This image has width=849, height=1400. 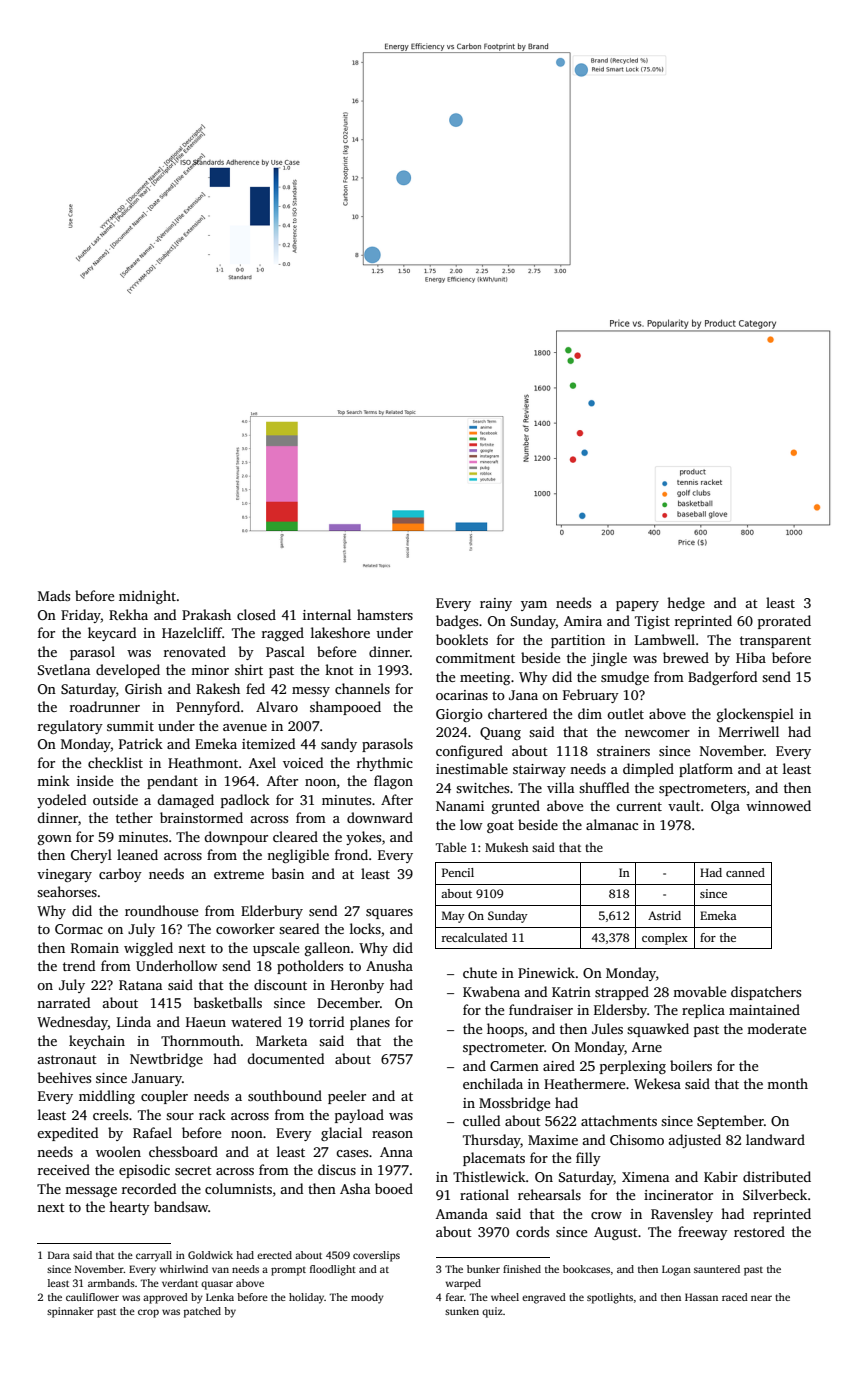 What do you see at coordinates (396, 1152) in the image?
I see `Anna` at bounding box center [396, 1152].
